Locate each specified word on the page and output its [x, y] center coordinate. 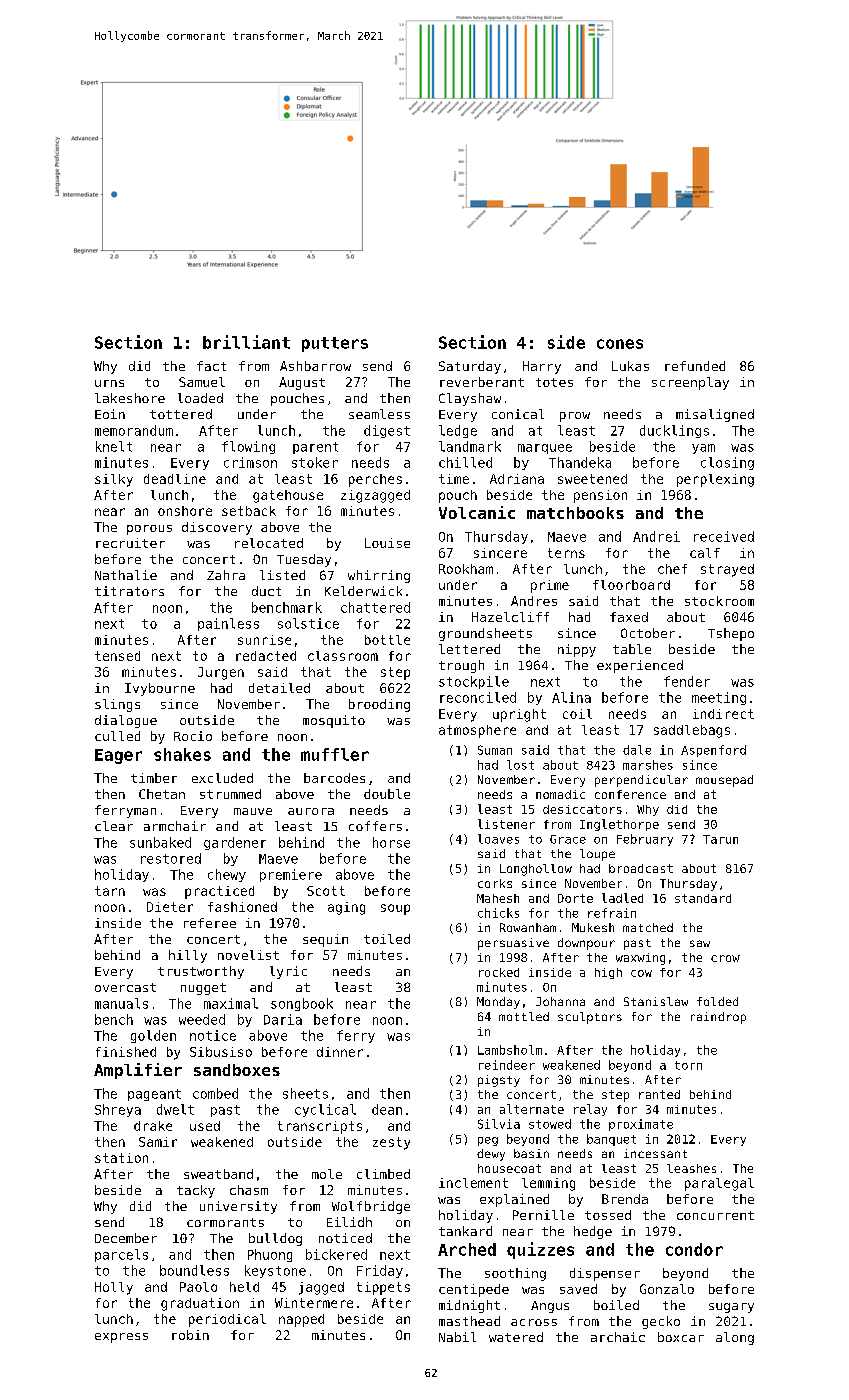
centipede [474, 1290]
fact [211, 366]
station [121, 1158]
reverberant [482, 382]
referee [210, 923]
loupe [597, 855]
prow [575, 417]
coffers [375, 826]
